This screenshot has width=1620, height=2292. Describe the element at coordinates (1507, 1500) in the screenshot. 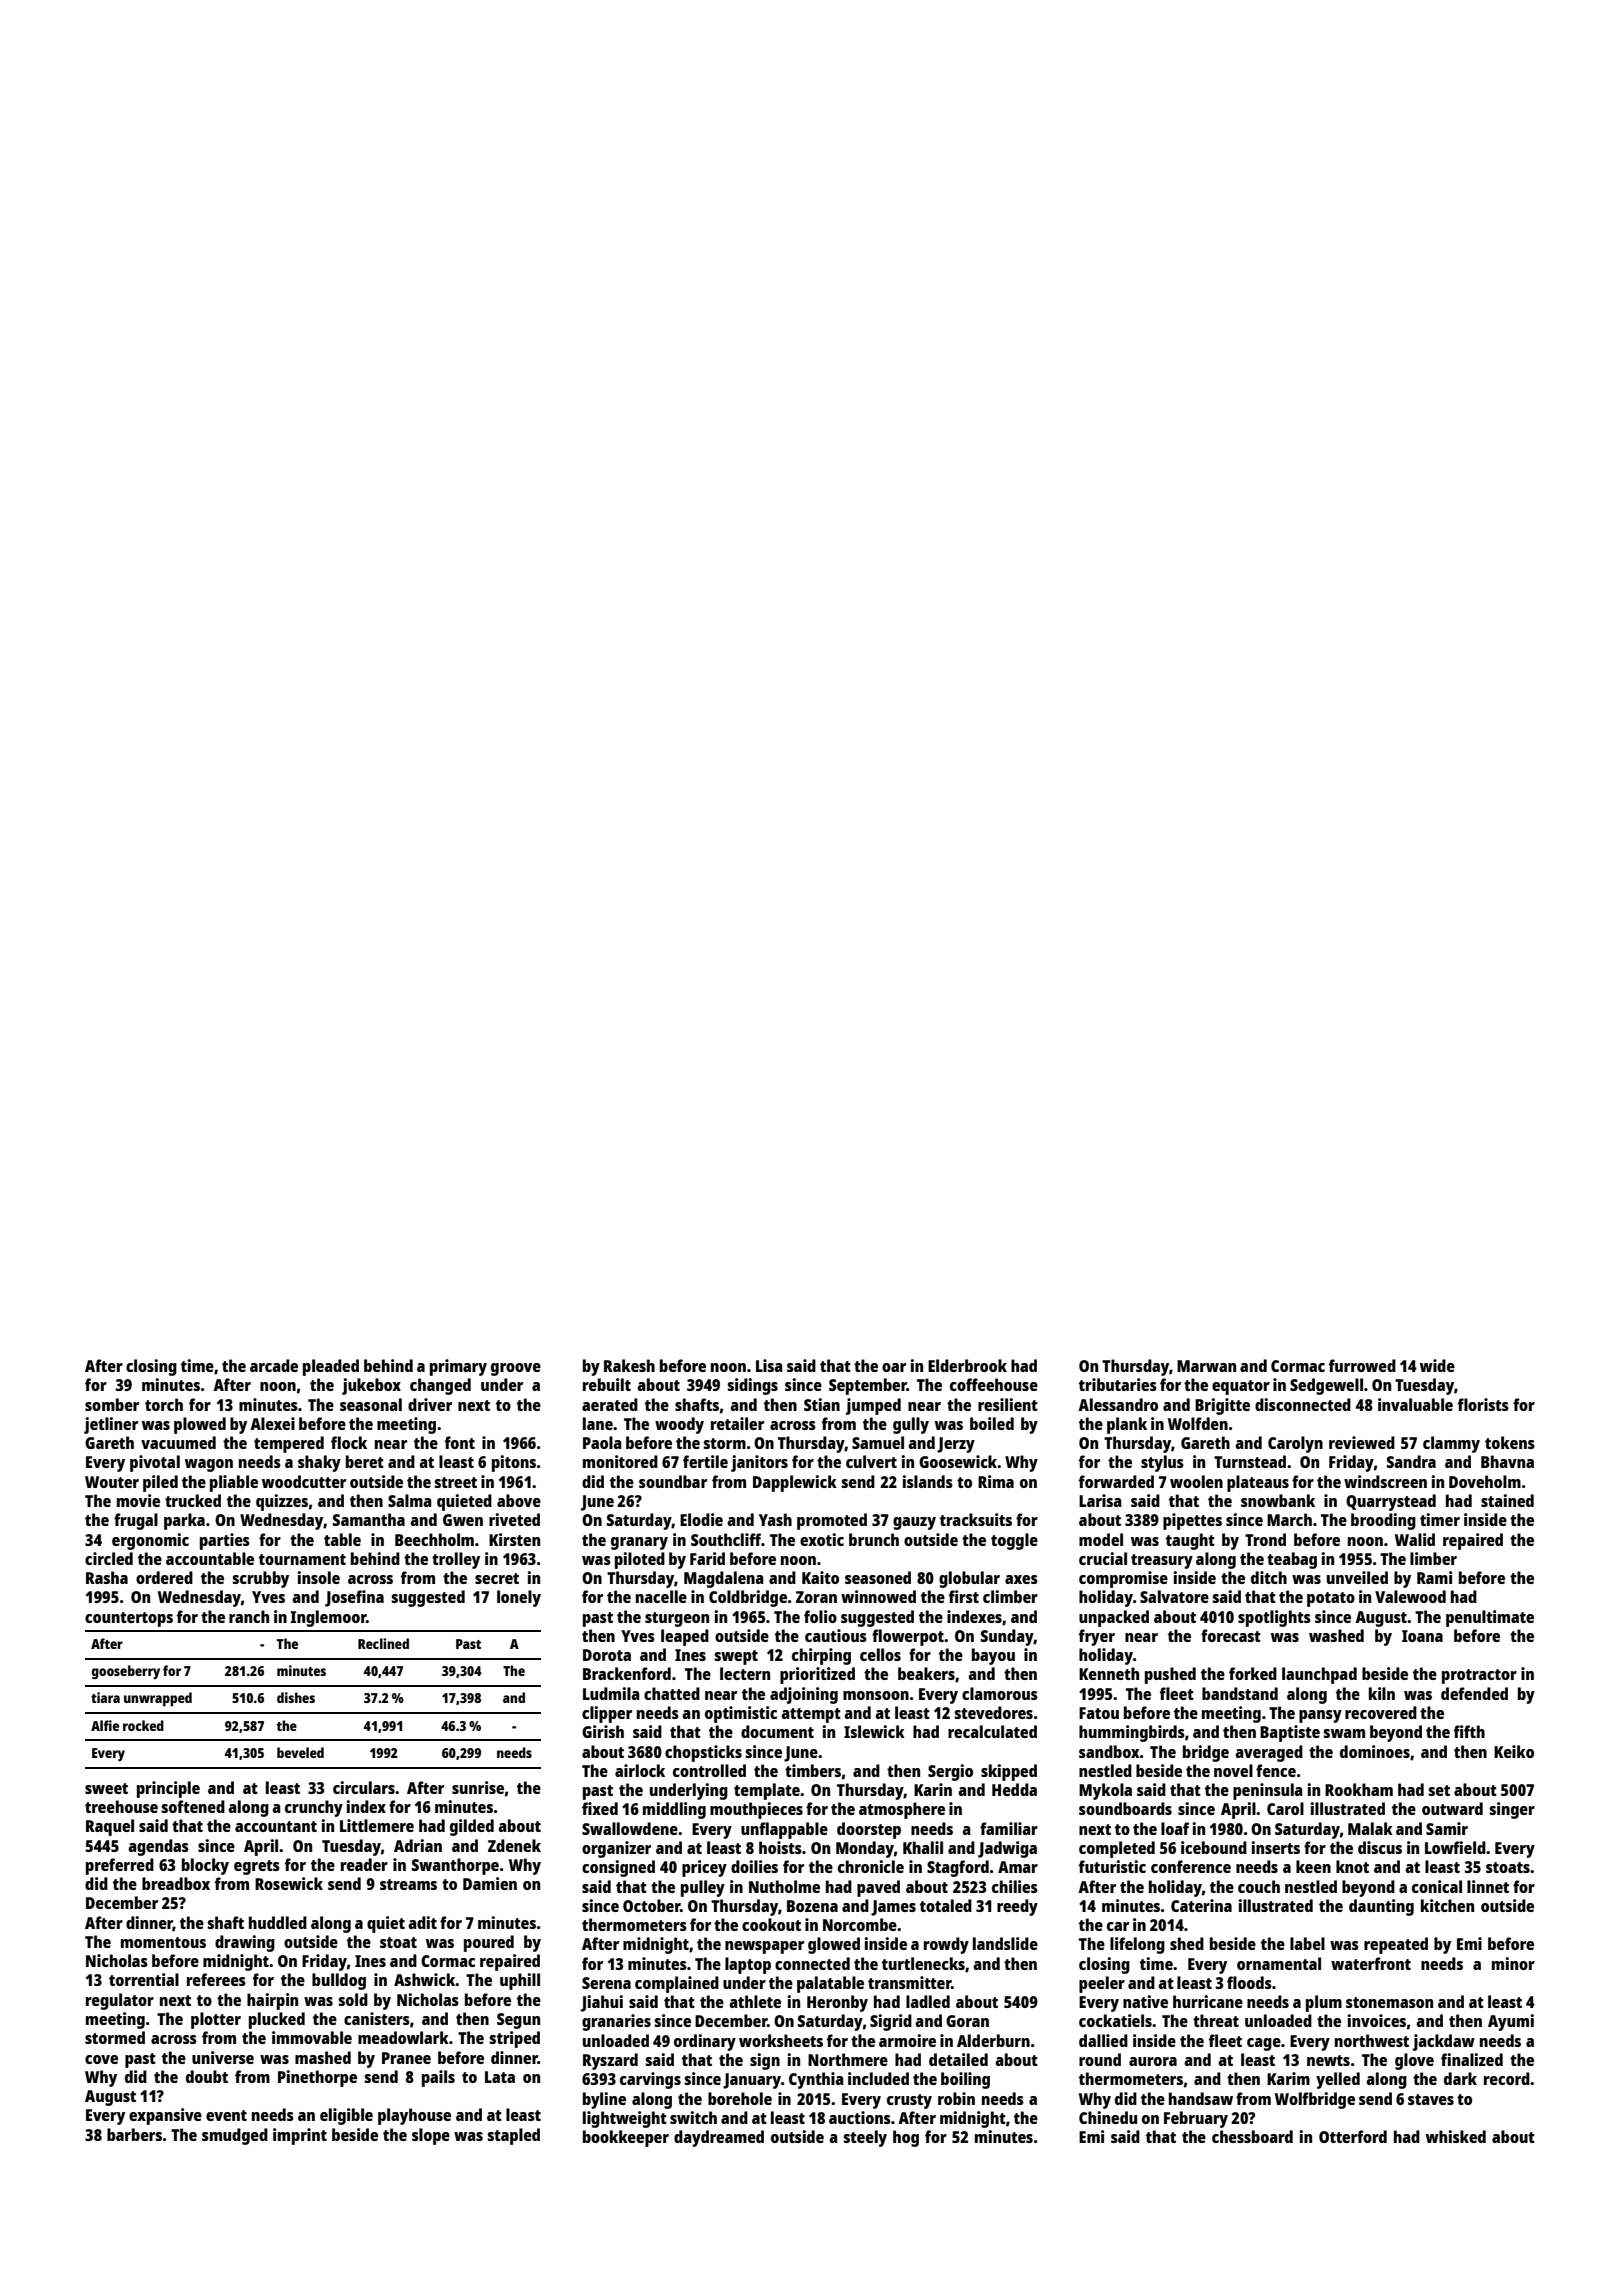

I see `stained` at that location.
